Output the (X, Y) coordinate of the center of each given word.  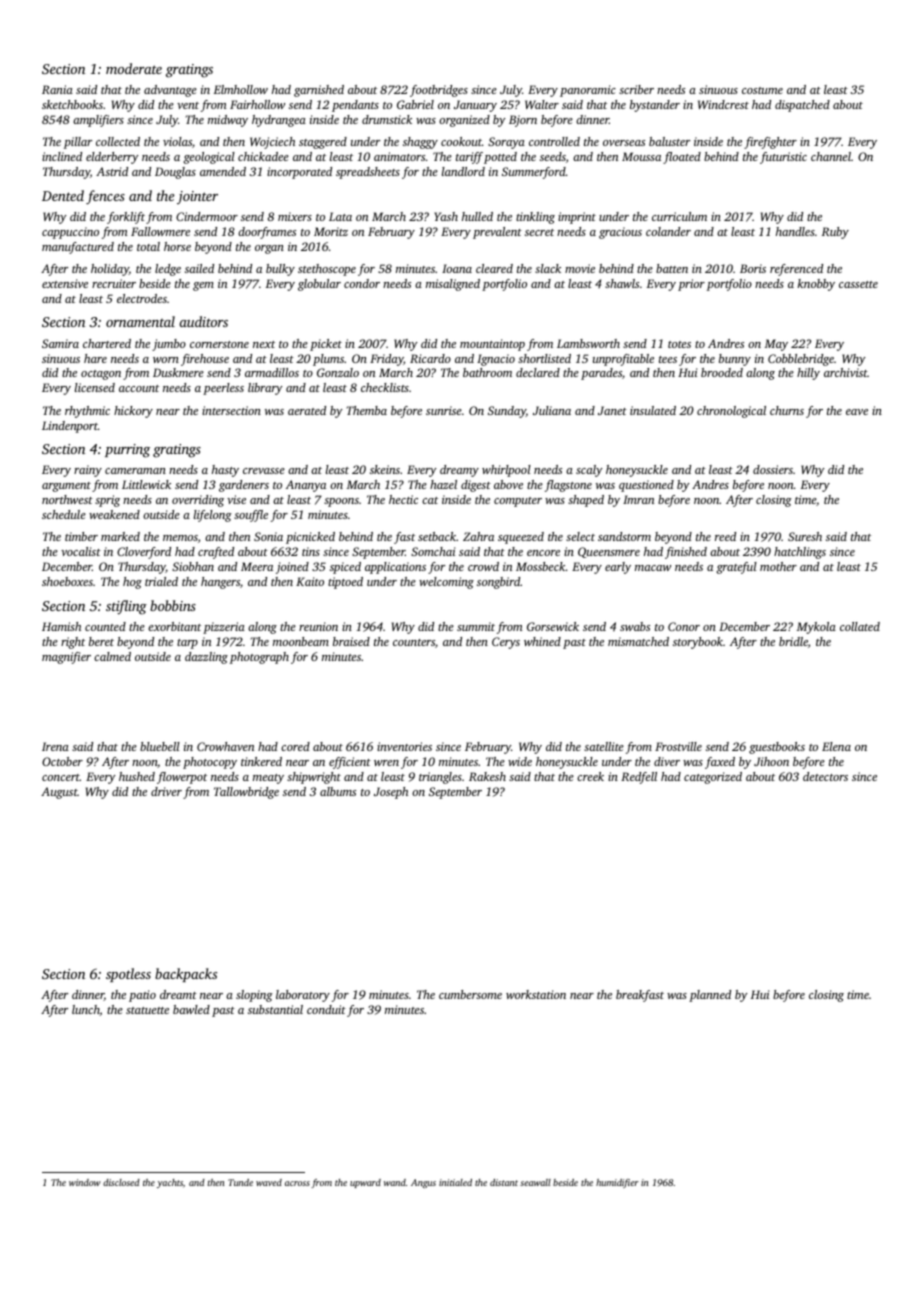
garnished (319, 91)
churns (787, 410)
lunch (86, 1010)
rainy (88, 471)
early (618, 568)
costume (762, 90)
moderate (134, 68)
